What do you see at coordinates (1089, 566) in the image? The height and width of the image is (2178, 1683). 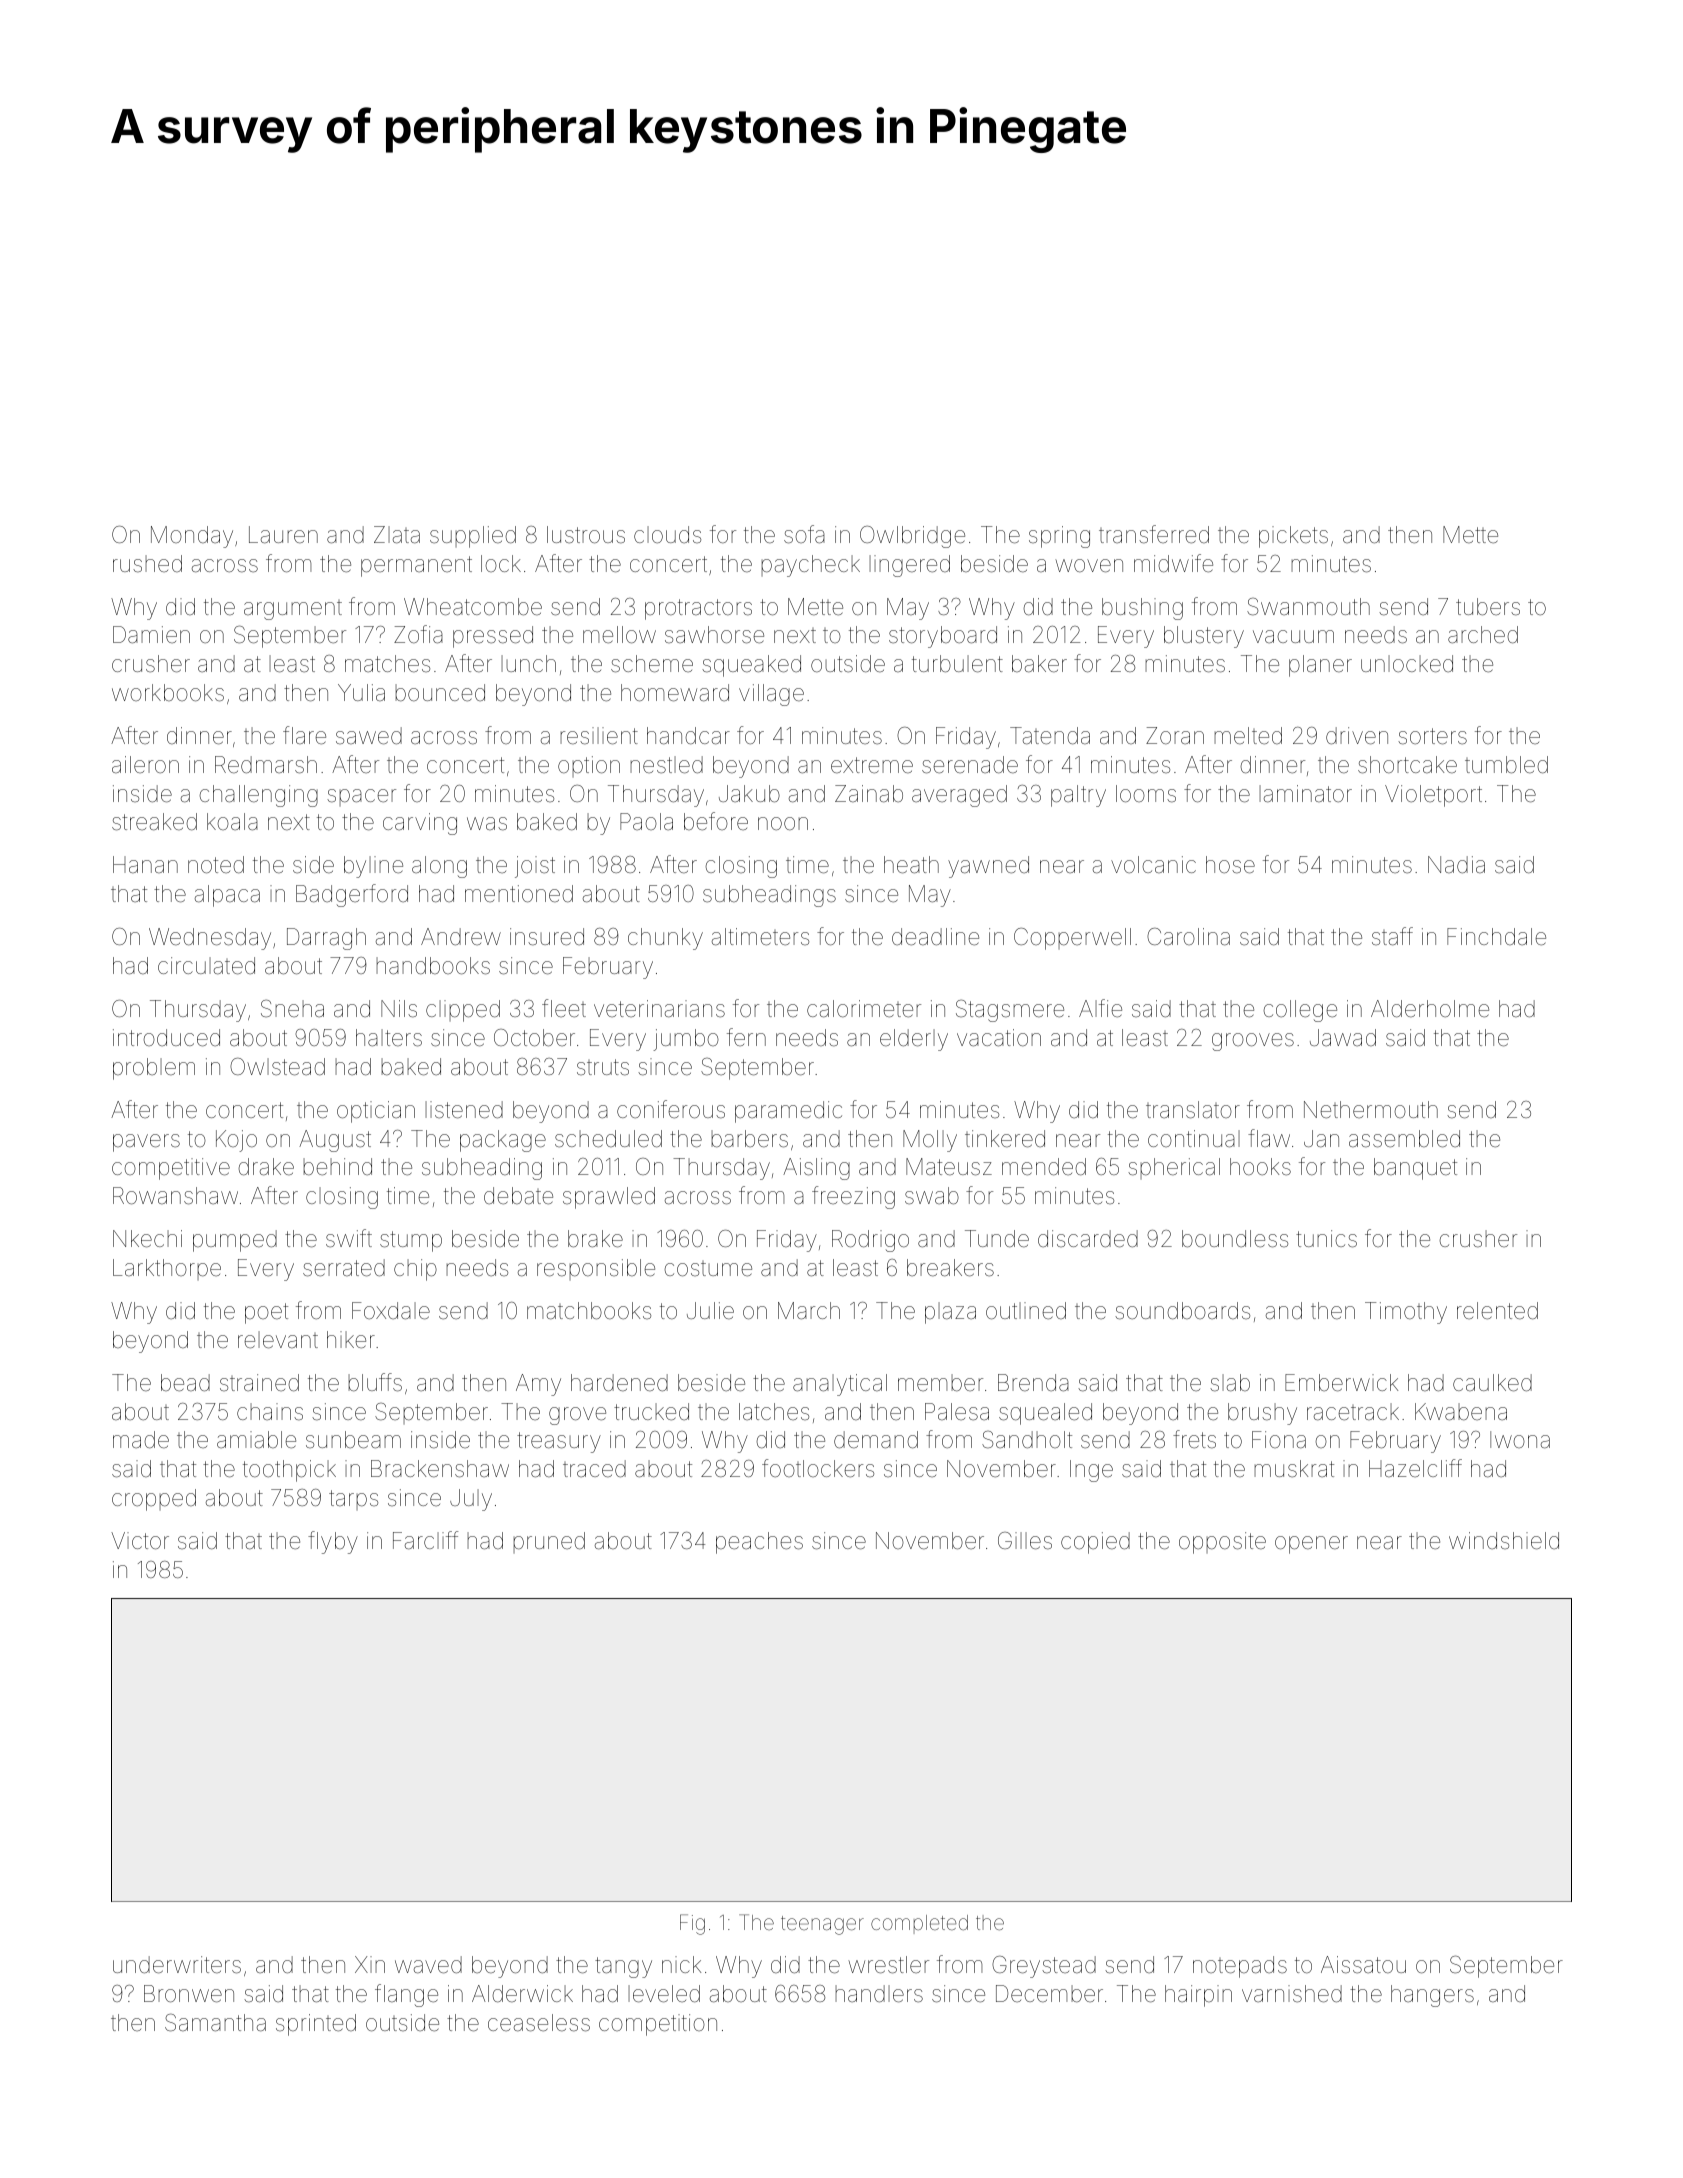 I see `woven` at bounding box center [1089, 566].
